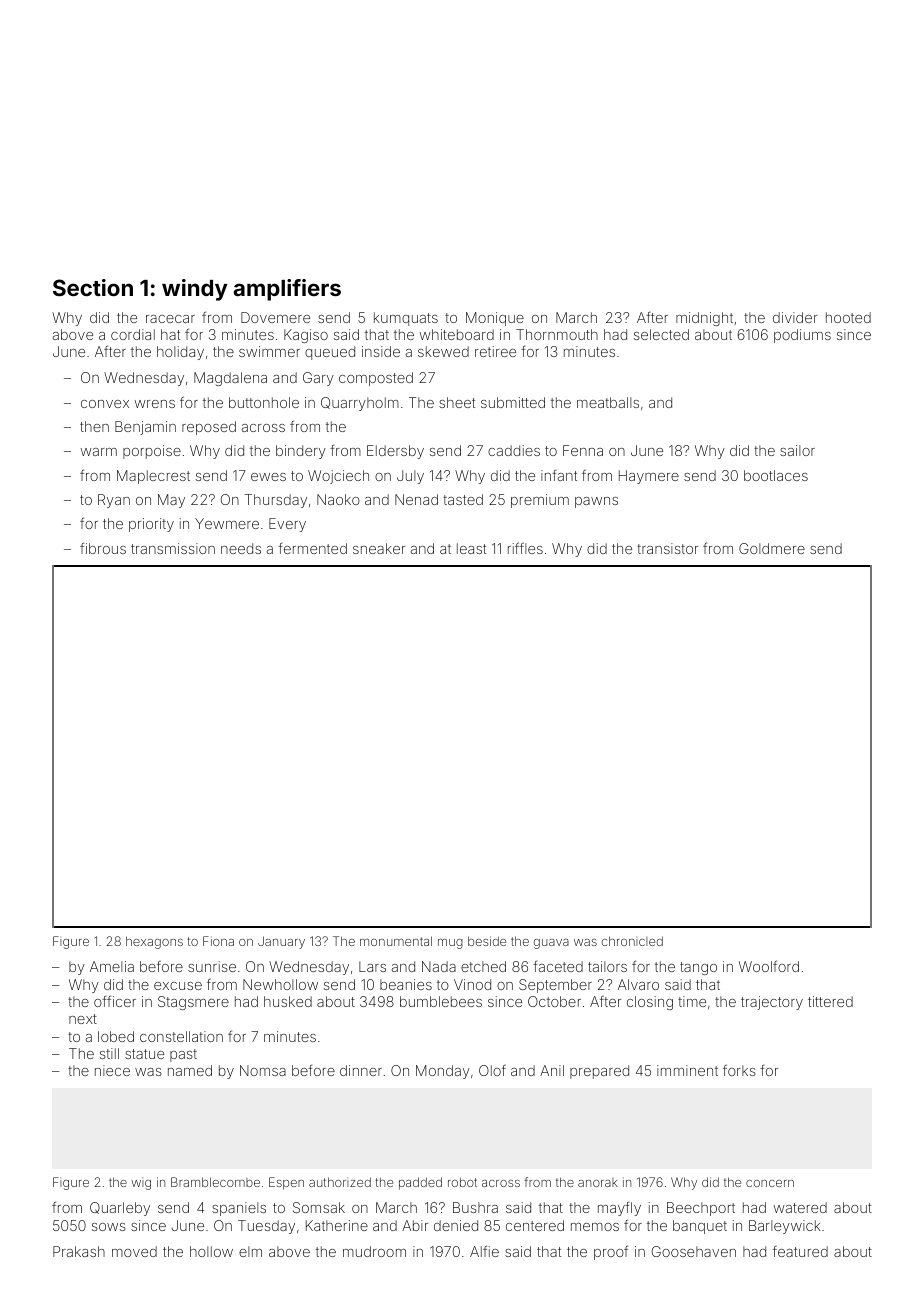 Image resolution: width=924 pixels, height=1314 pixels. What do you see at coordinates (772, 548) in the screenshot?
I see `Goldmere` at bounding box center [772, 548].
